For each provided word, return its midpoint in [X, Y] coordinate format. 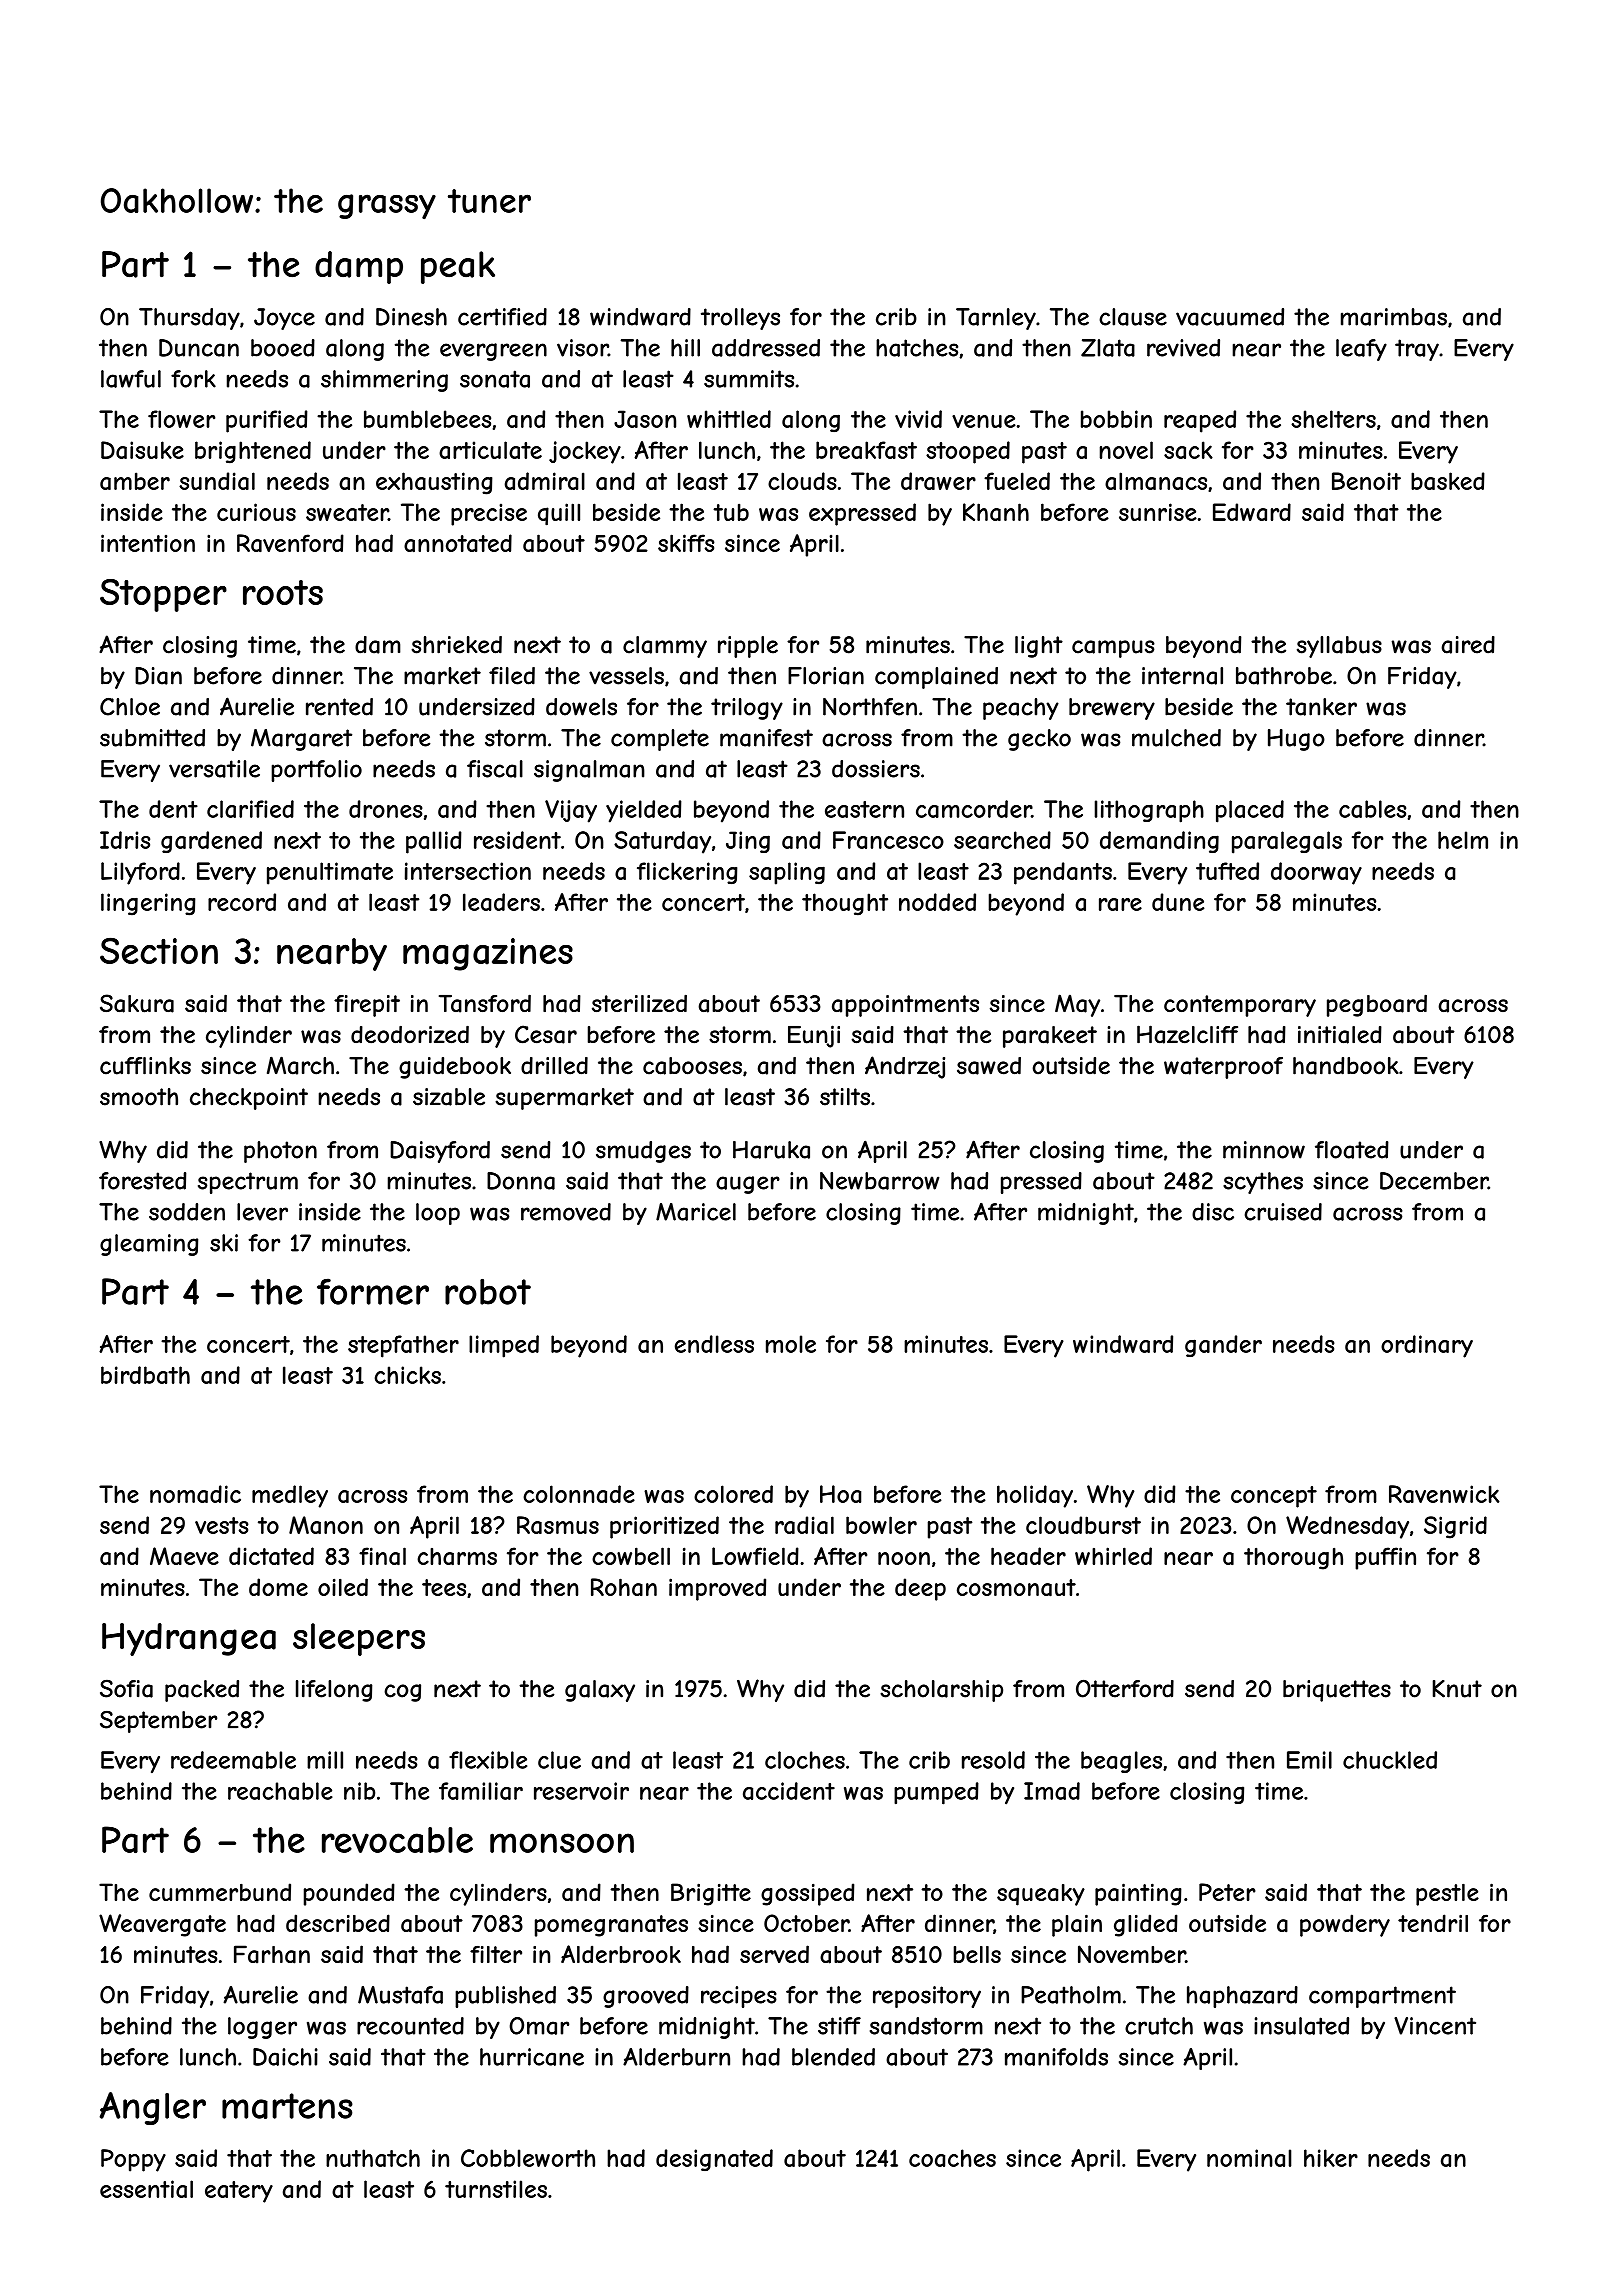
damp [359, 267]
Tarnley [996, 319]
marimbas [1394, 317]
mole [791, 1344]
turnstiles [496, 2189]
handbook [1346, 1066]
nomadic [195, 1494]
